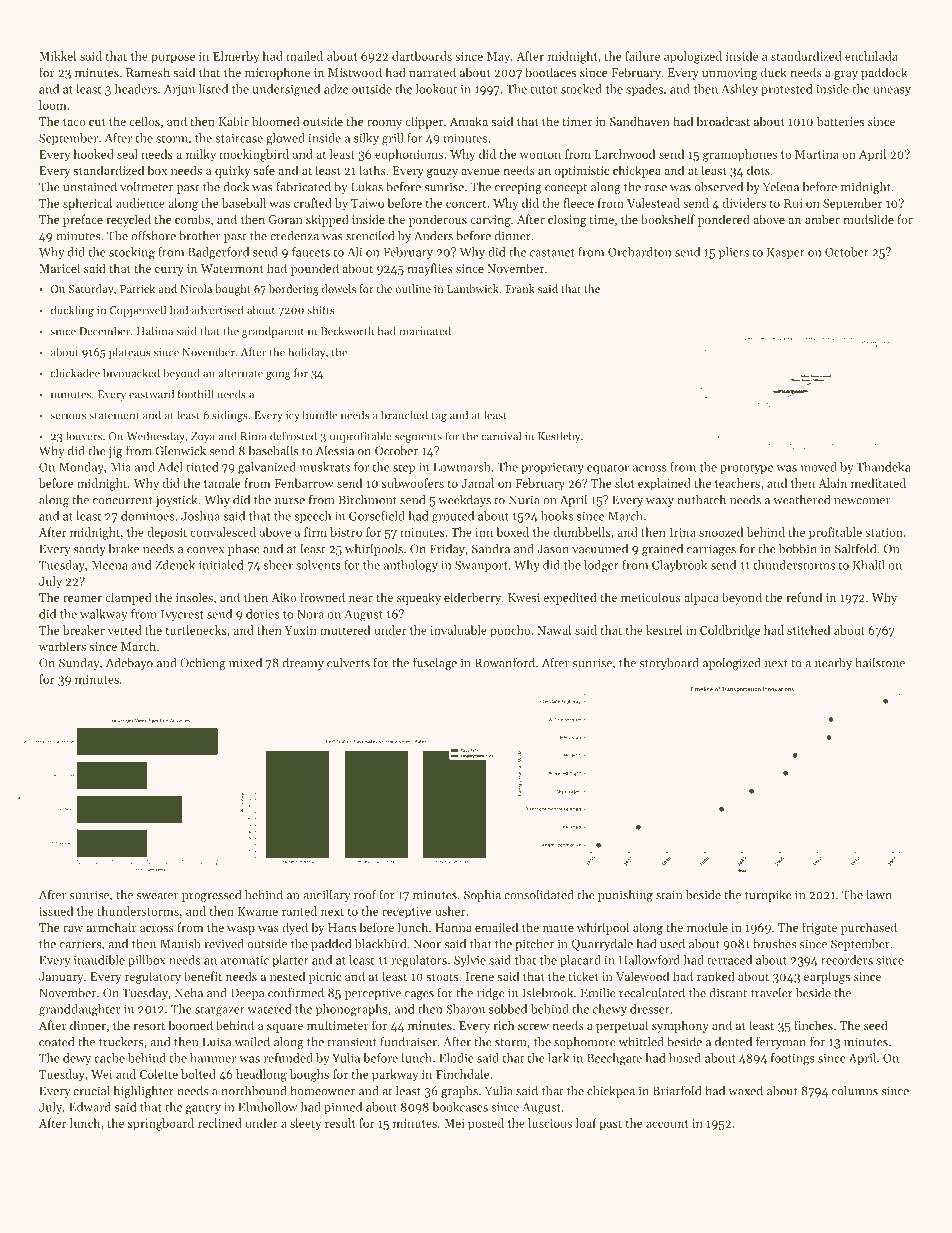 The width and height of the screenshot is (952, 1233). What do you see at coordinates (436, 89) in the screenshot?
I see `lookout` at bounding box center [436, 89].
